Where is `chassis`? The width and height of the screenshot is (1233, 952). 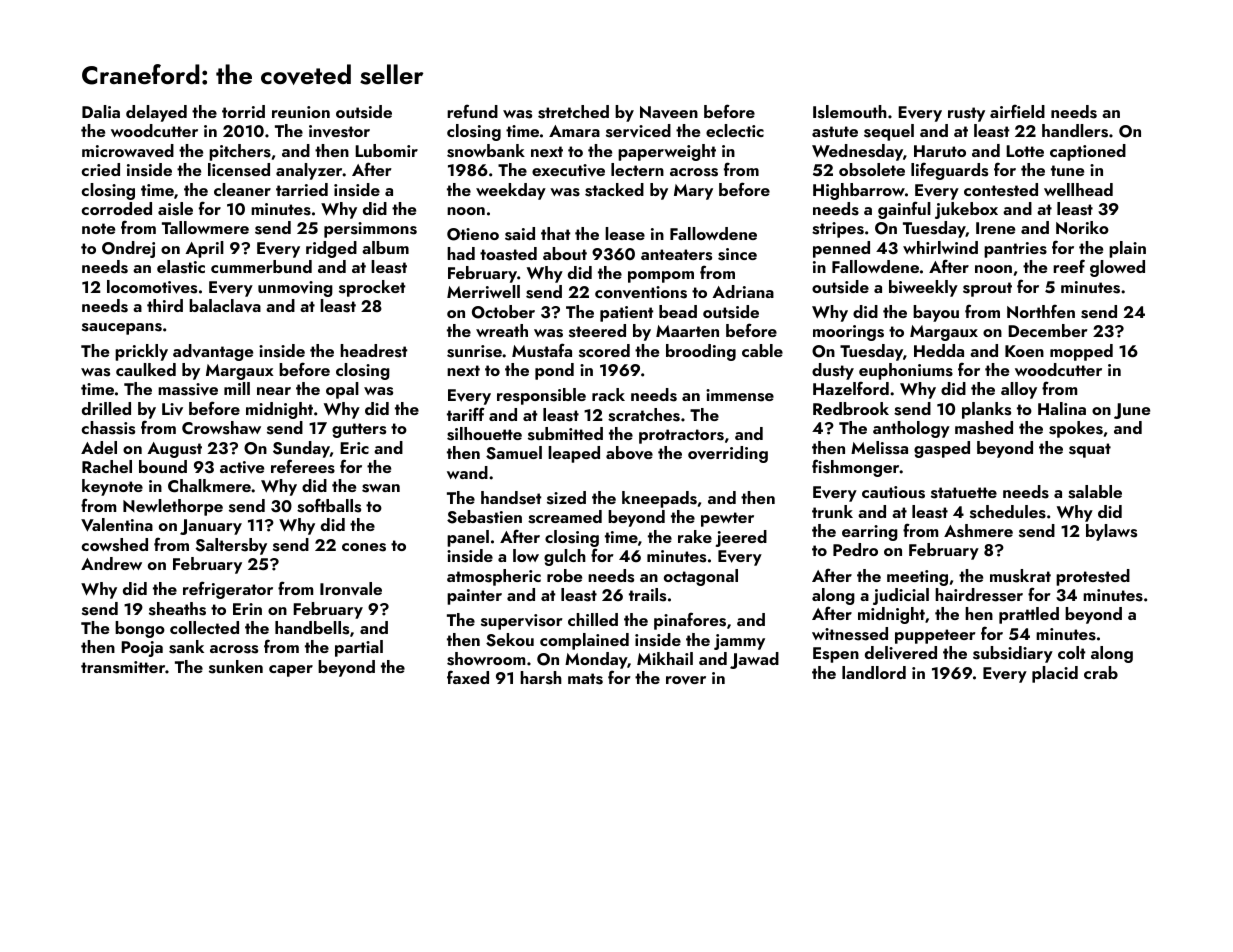 chassis is located at coordinates (108, 428).
